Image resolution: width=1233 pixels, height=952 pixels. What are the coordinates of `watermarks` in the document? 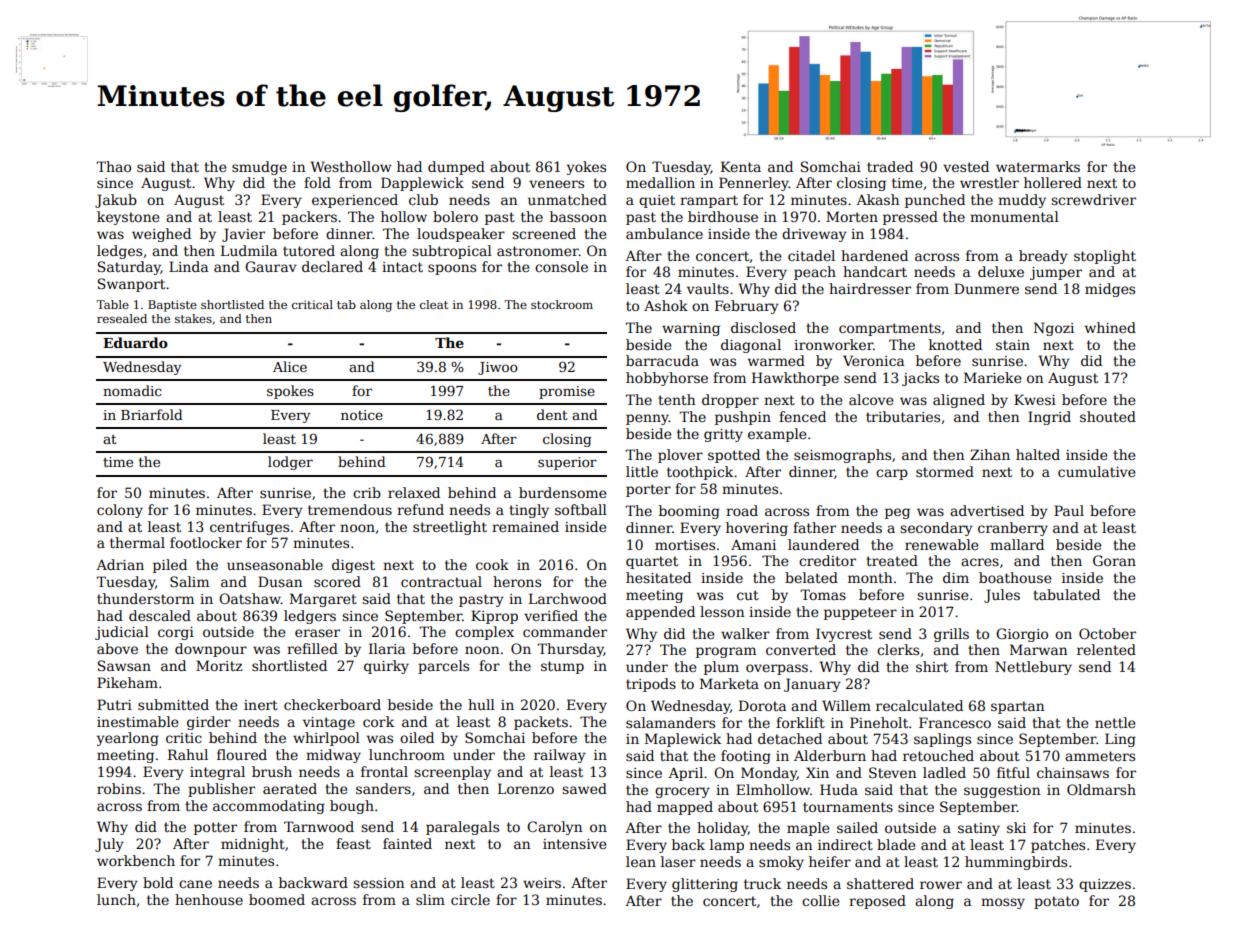 It's located at (1038, 166).
